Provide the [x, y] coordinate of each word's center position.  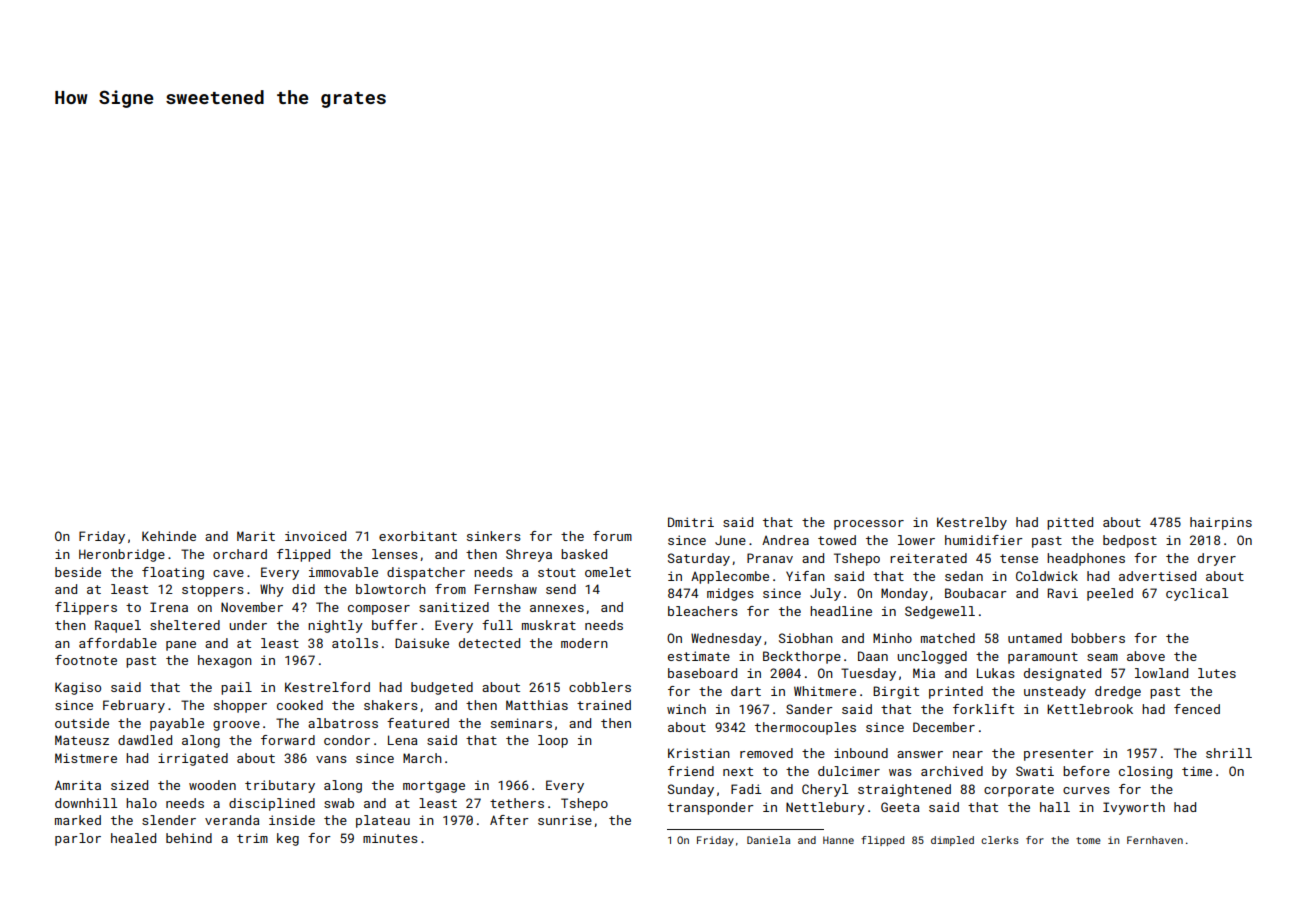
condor [347, 740]
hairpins [1221, 523]
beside [78, 572]
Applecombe [730, 577]
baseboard [702, 673]
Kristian [699, 753]
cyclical [1197, 594]
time [1197, 771]
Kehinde [169, 536]
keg [288, 839]
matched [948, 638]
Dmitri [691, 522]
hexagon [225, 661]
